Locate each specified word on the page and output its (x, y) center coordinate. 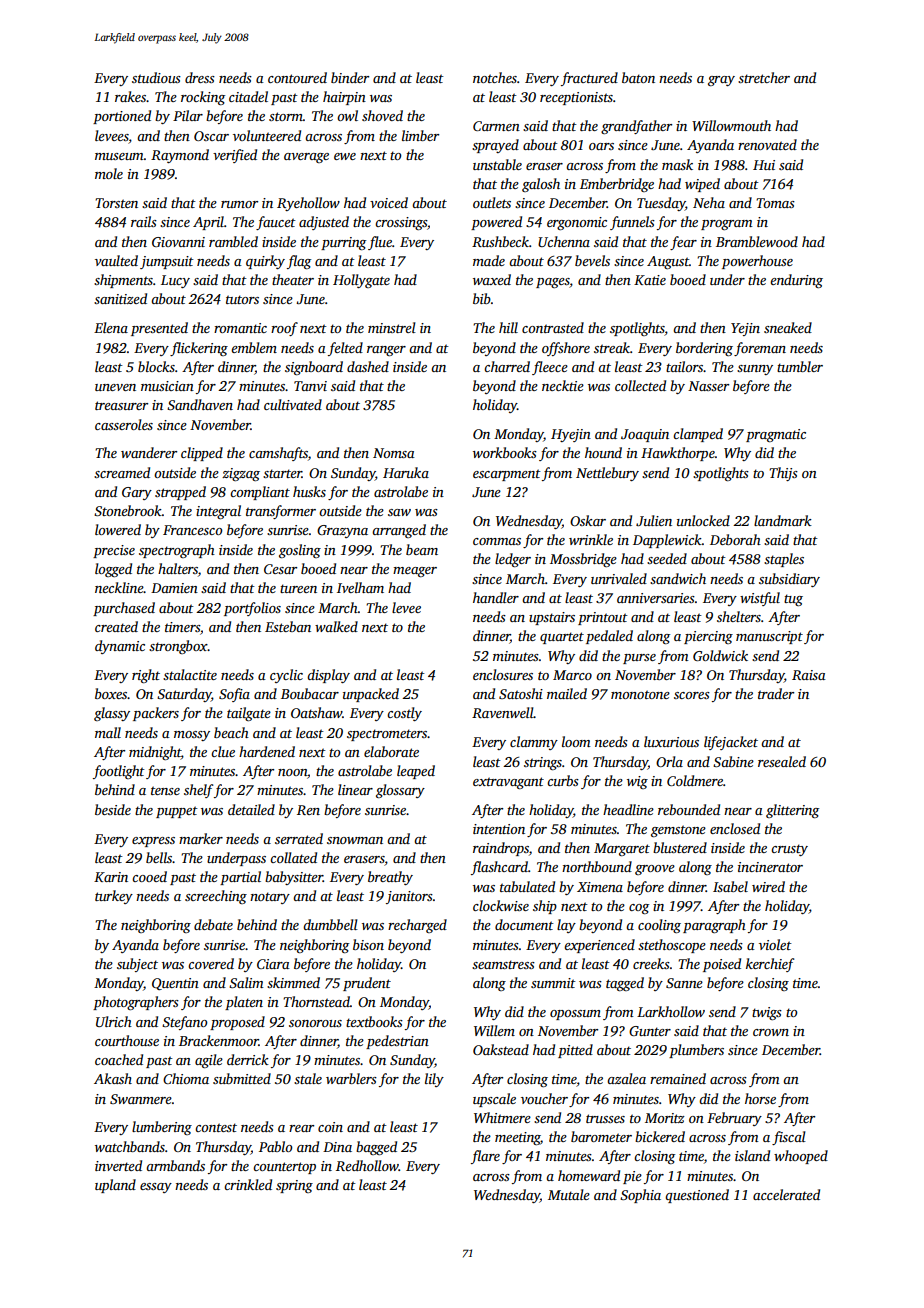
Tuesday (661, 204)
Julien (654, 520)
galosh (541, 185)
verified (235, 156)
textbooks (374, 1021)
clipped (202, 454)
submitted (242, 1078)
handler (496, 597)
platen (244, 1003)
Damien (174, 588)
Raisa (809, 675)
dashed (368, 366)
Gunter (650, 1031)
